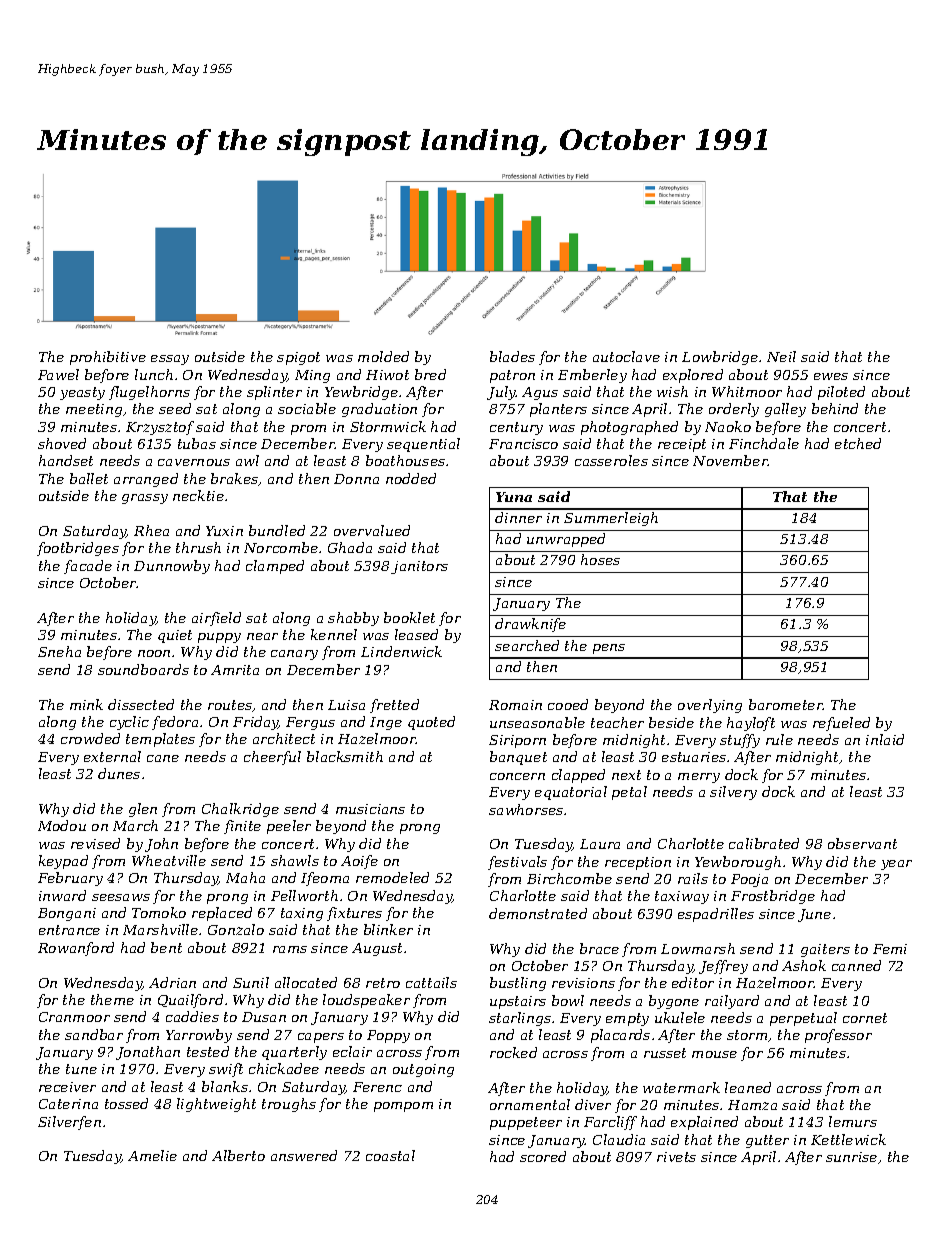 Image resolution: width=952 pixels, height=1233 pixels. I want to click on etched, so click(858, 443).
